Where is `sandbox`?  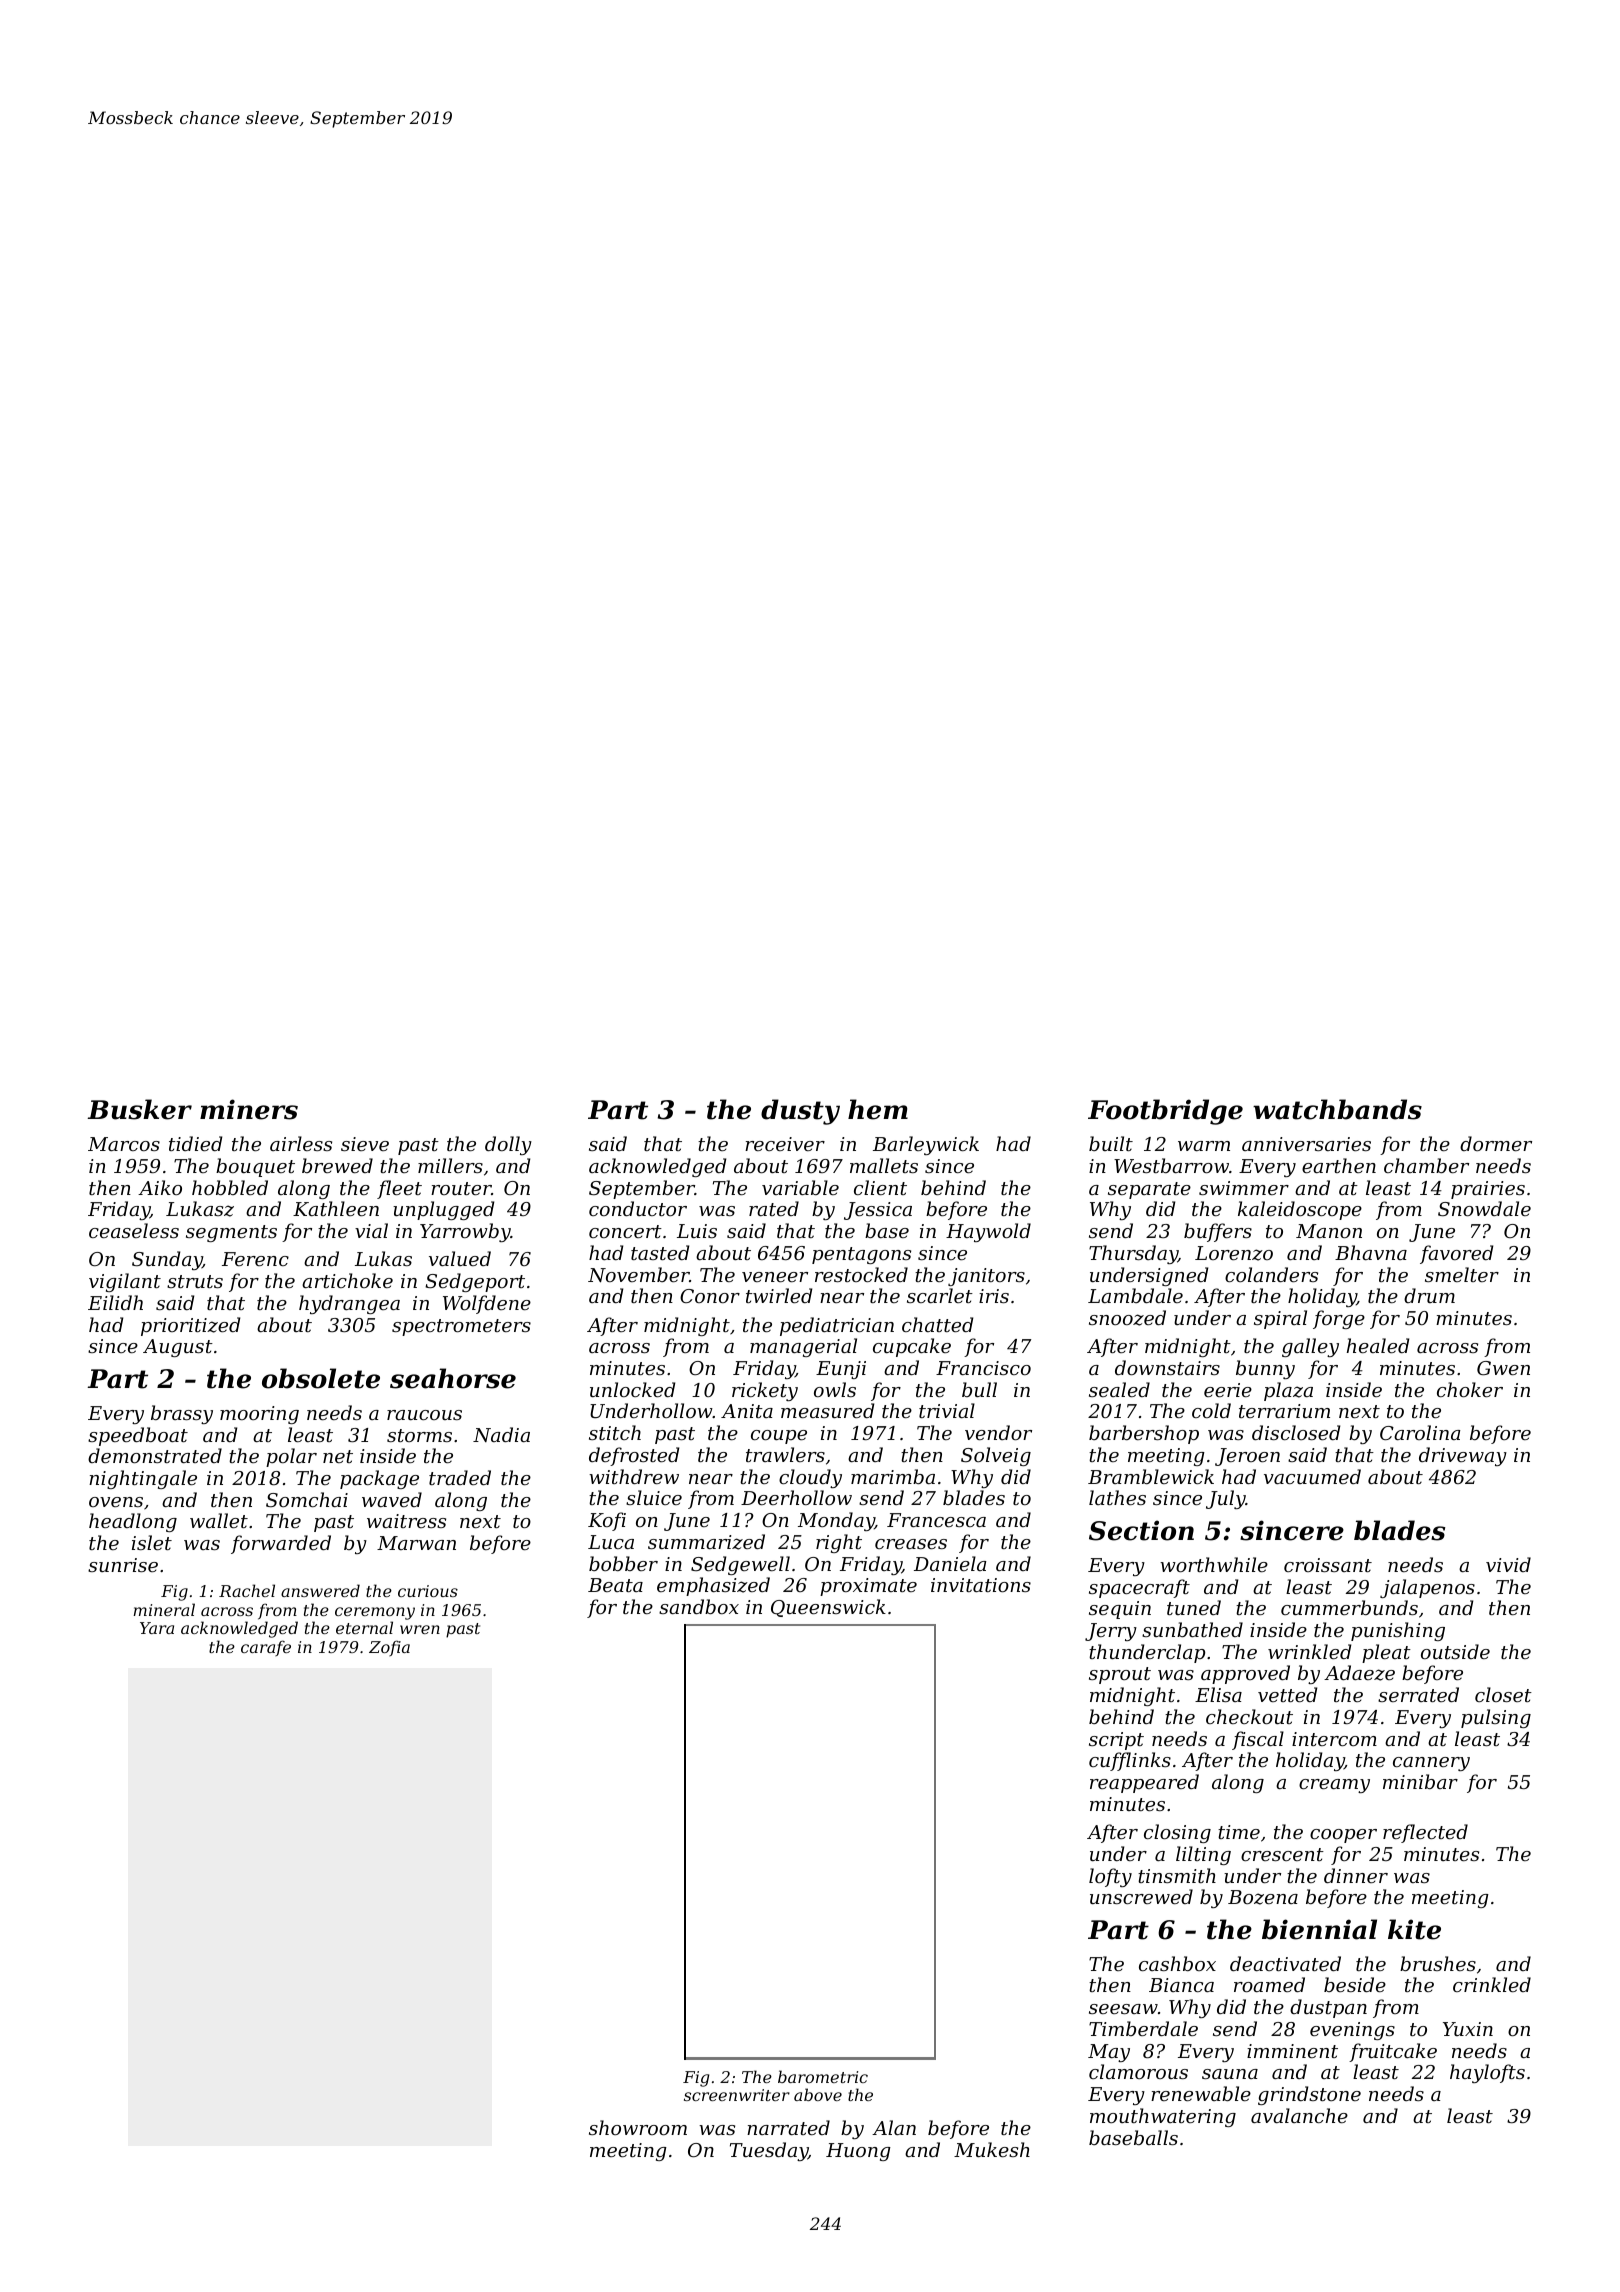 sandbox is located at coordinates (699, 1606).
